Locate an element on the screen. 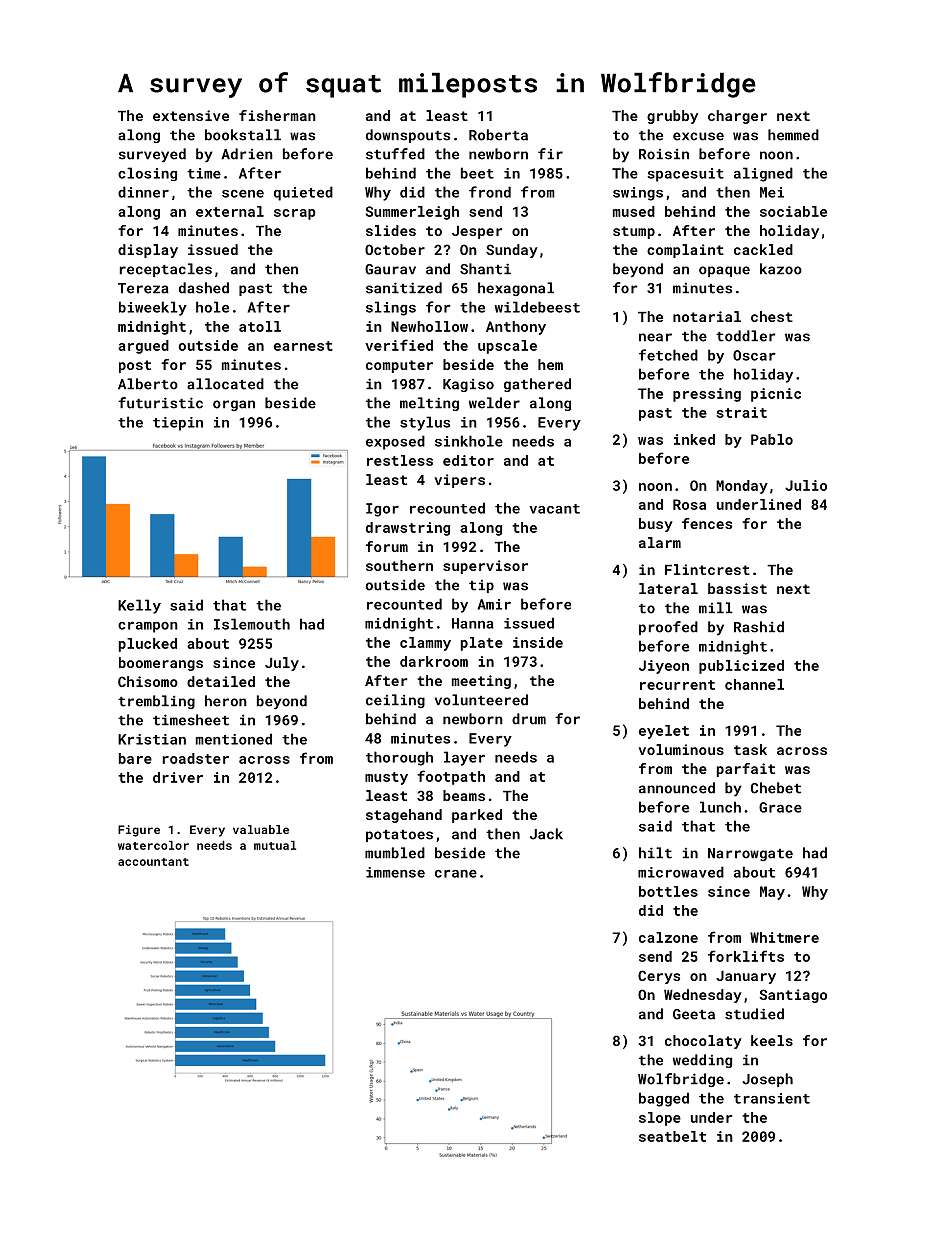 This screenshot has height=1233, width=952. Whitmere is located at coordinates (784, 937).
